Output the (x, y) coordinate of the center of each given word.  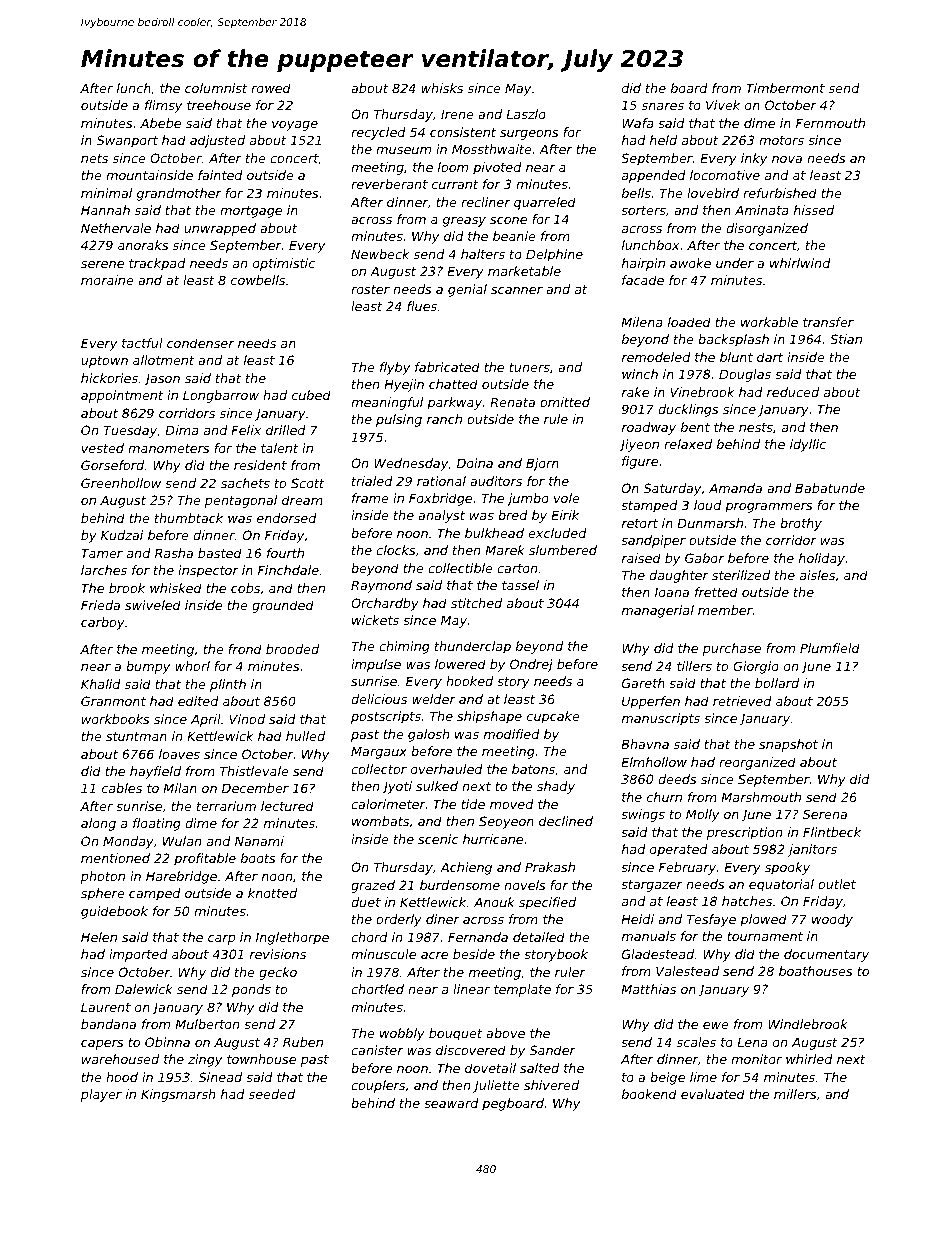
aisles (817, 575)
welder (434, 699)
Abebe (160, 123)
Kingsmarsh (178, 1095)
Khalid (101, 684)
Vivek (723, 105)
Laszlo (526, 114)
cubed (311, 395)
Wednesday (411, 464)
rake (635, 392)
